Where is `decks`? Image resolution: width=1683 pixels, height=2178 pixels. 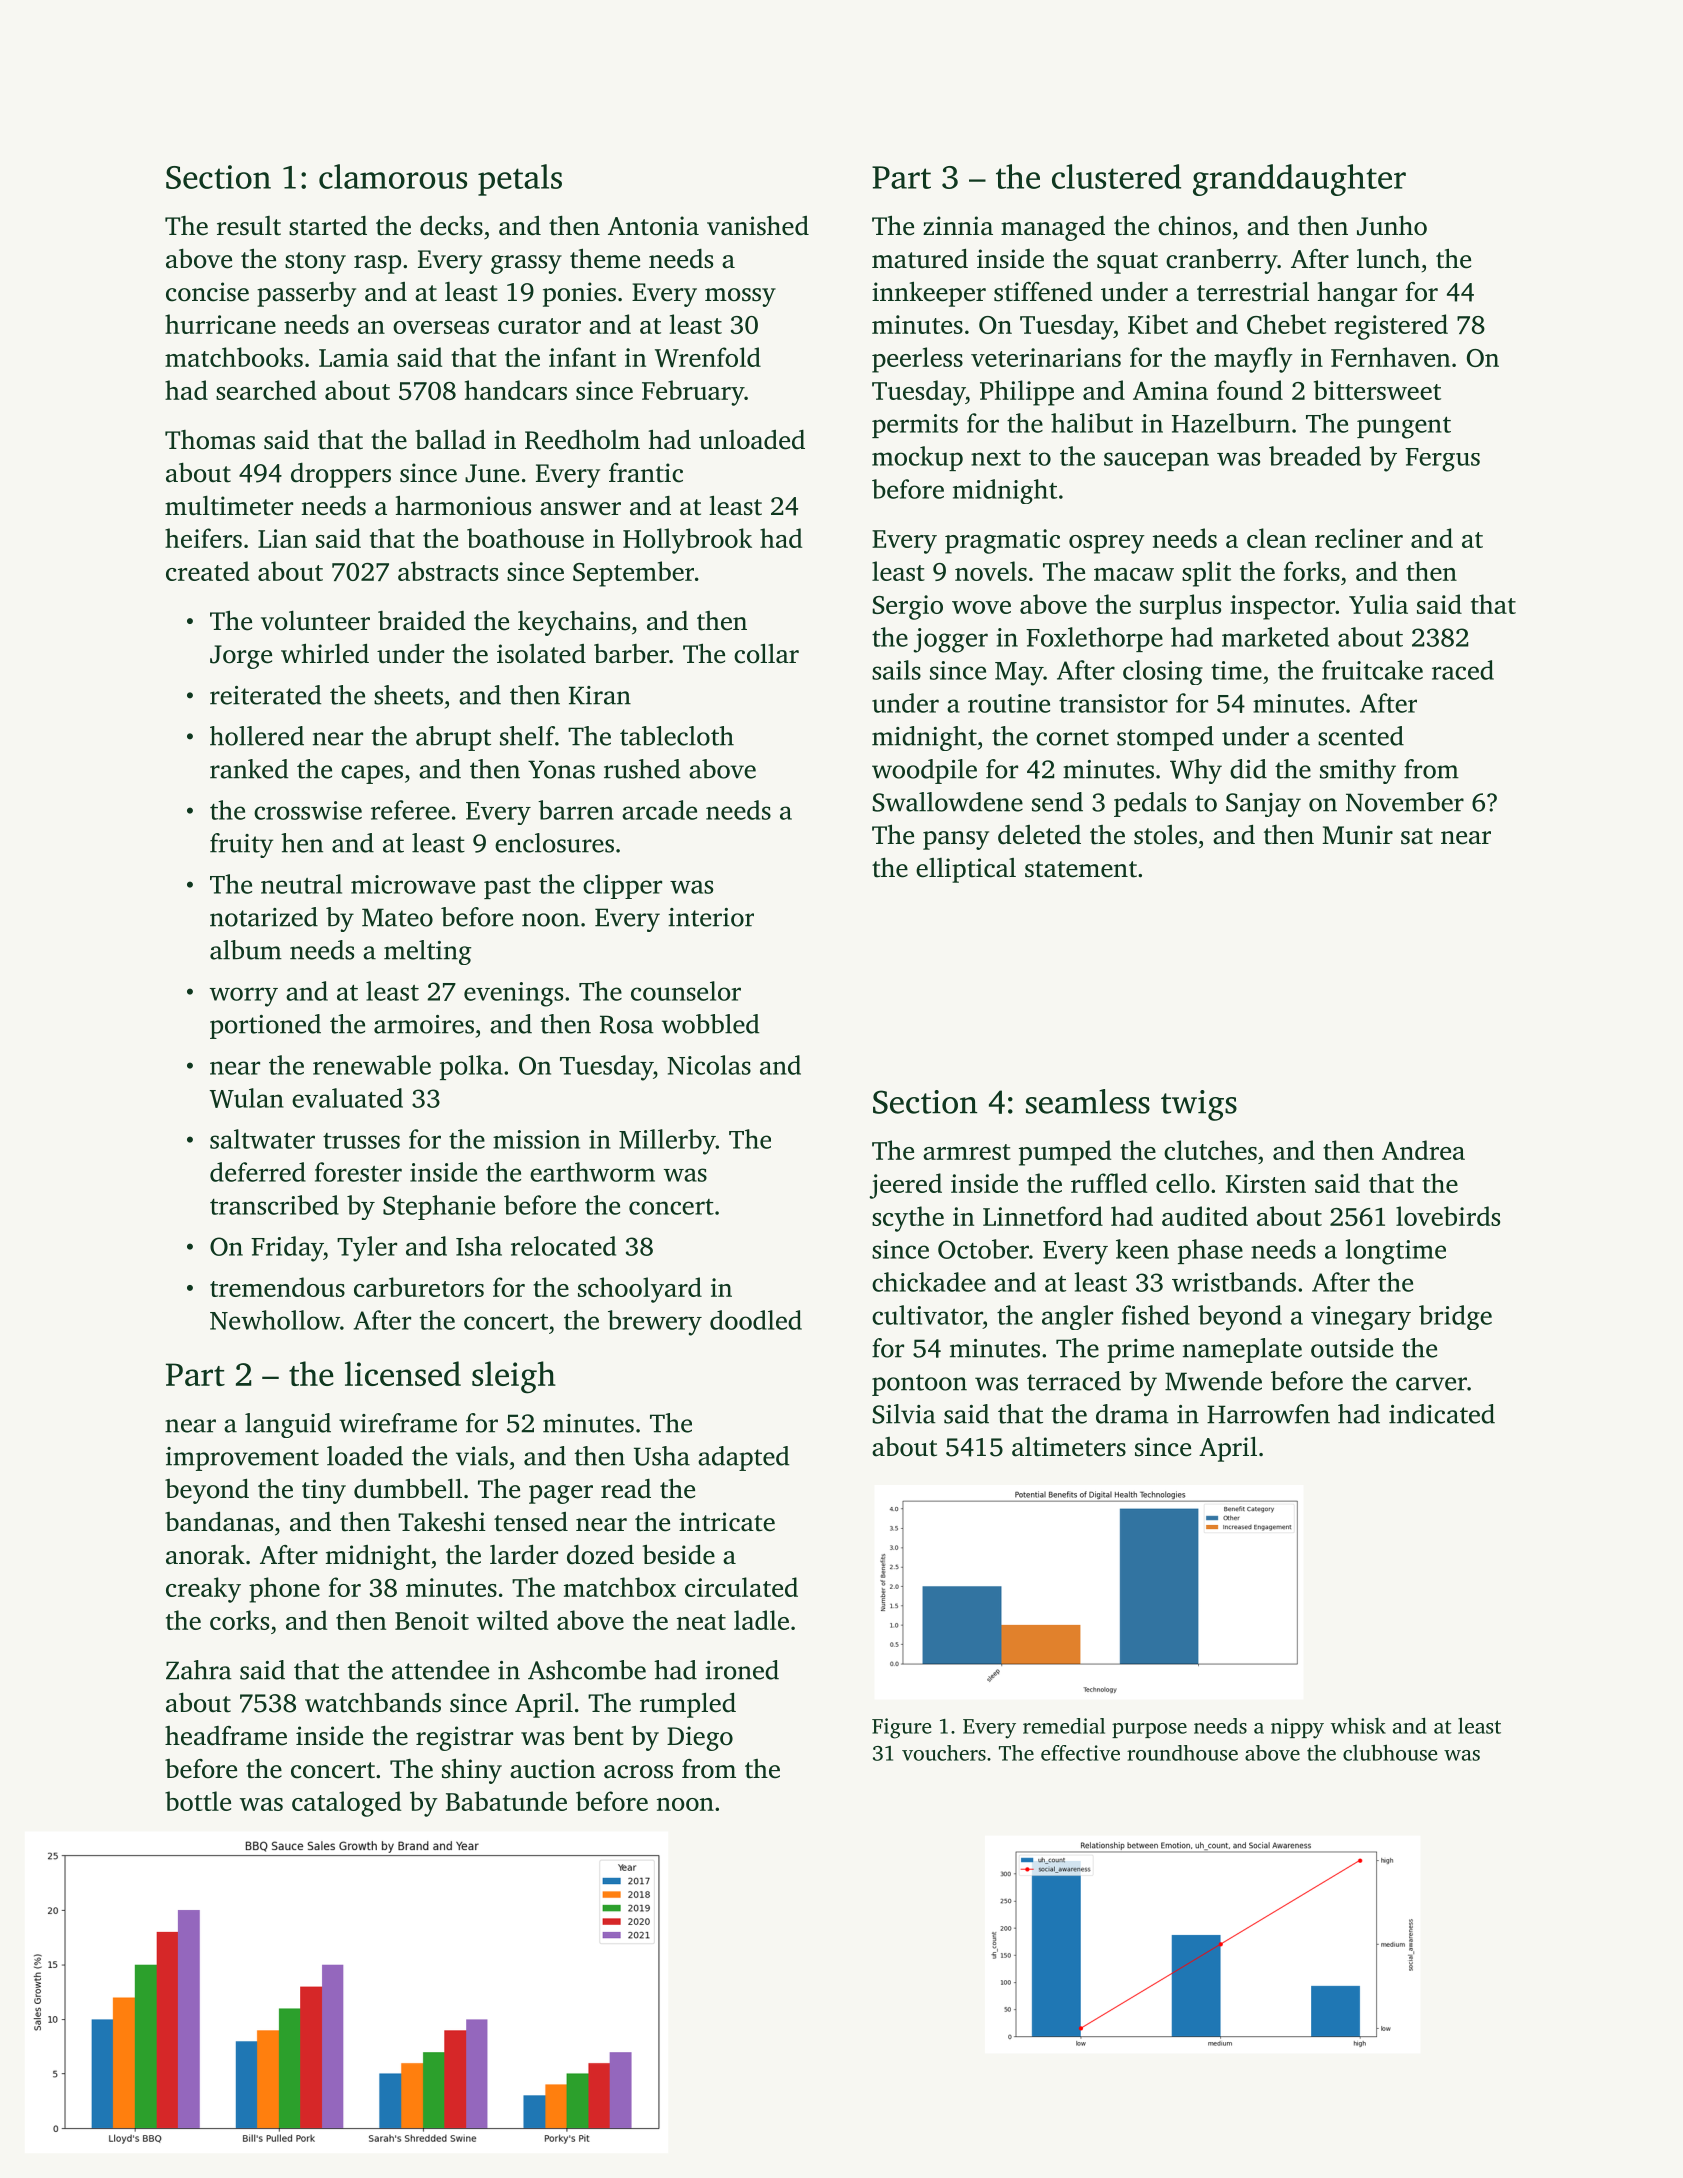
decks is located at coordinates (451, 226).
